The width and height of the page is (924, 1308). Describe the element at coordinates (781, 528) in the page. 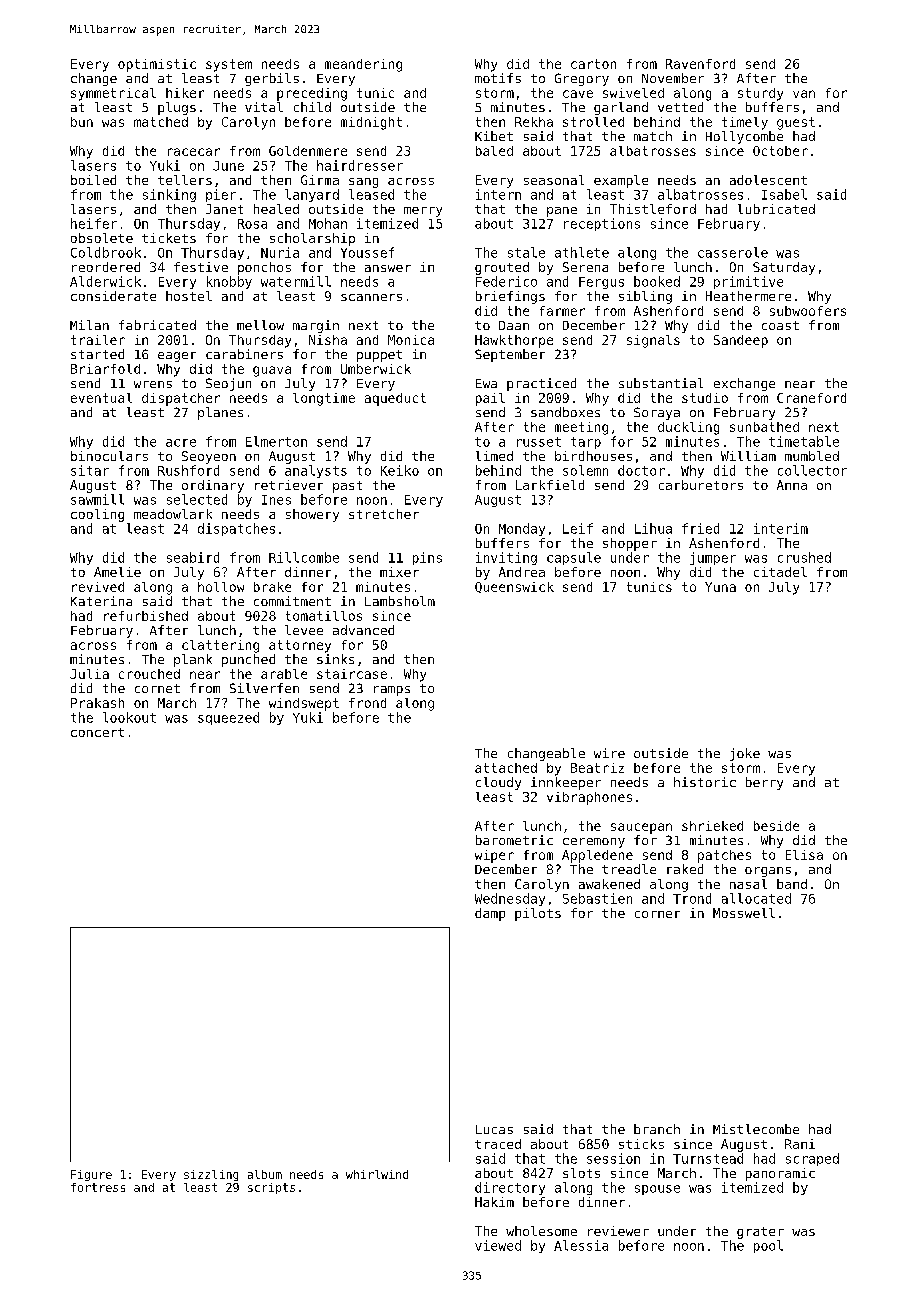

I see `interim` at that location.
